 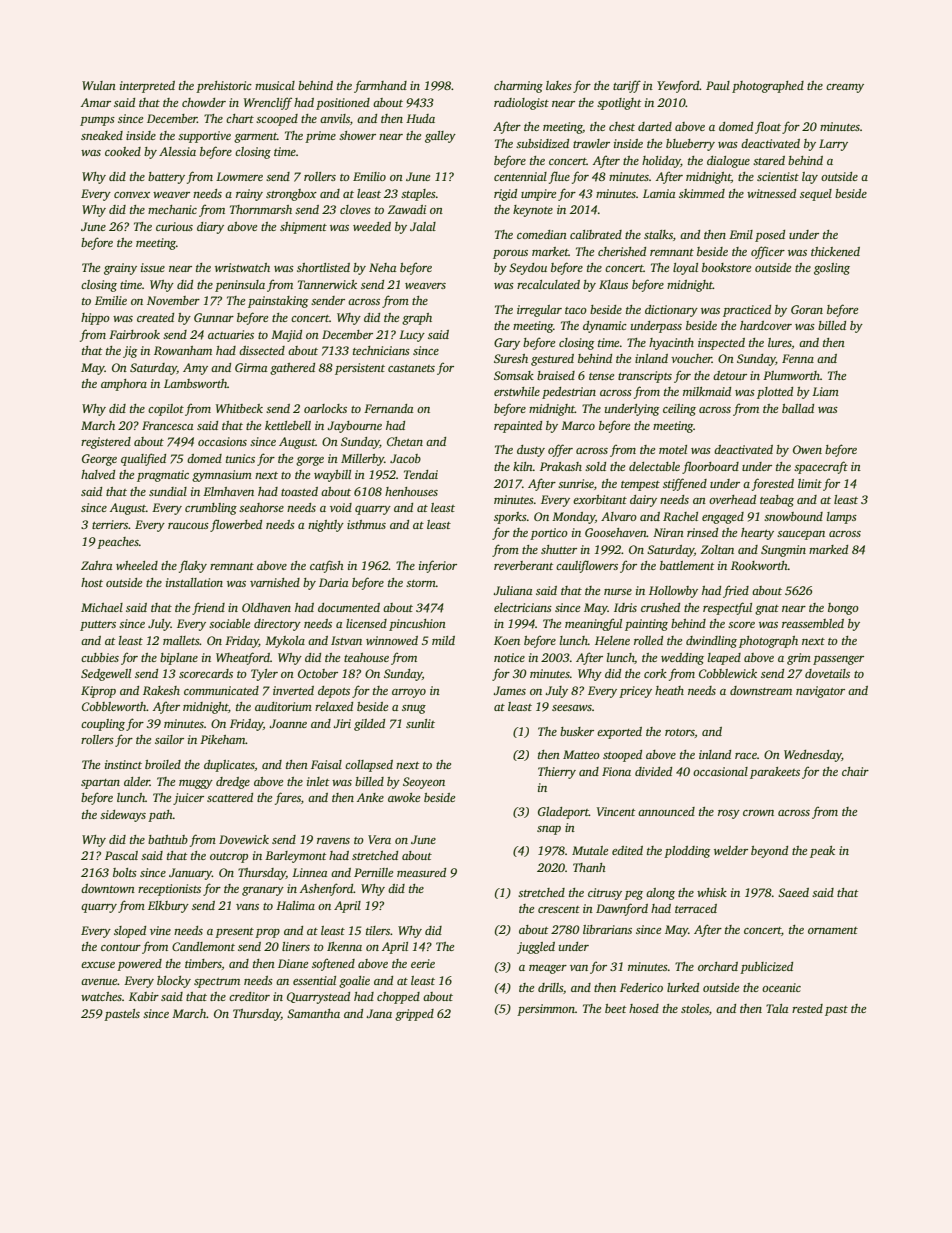 I want to click on marked, so click(x=828, y=549).
